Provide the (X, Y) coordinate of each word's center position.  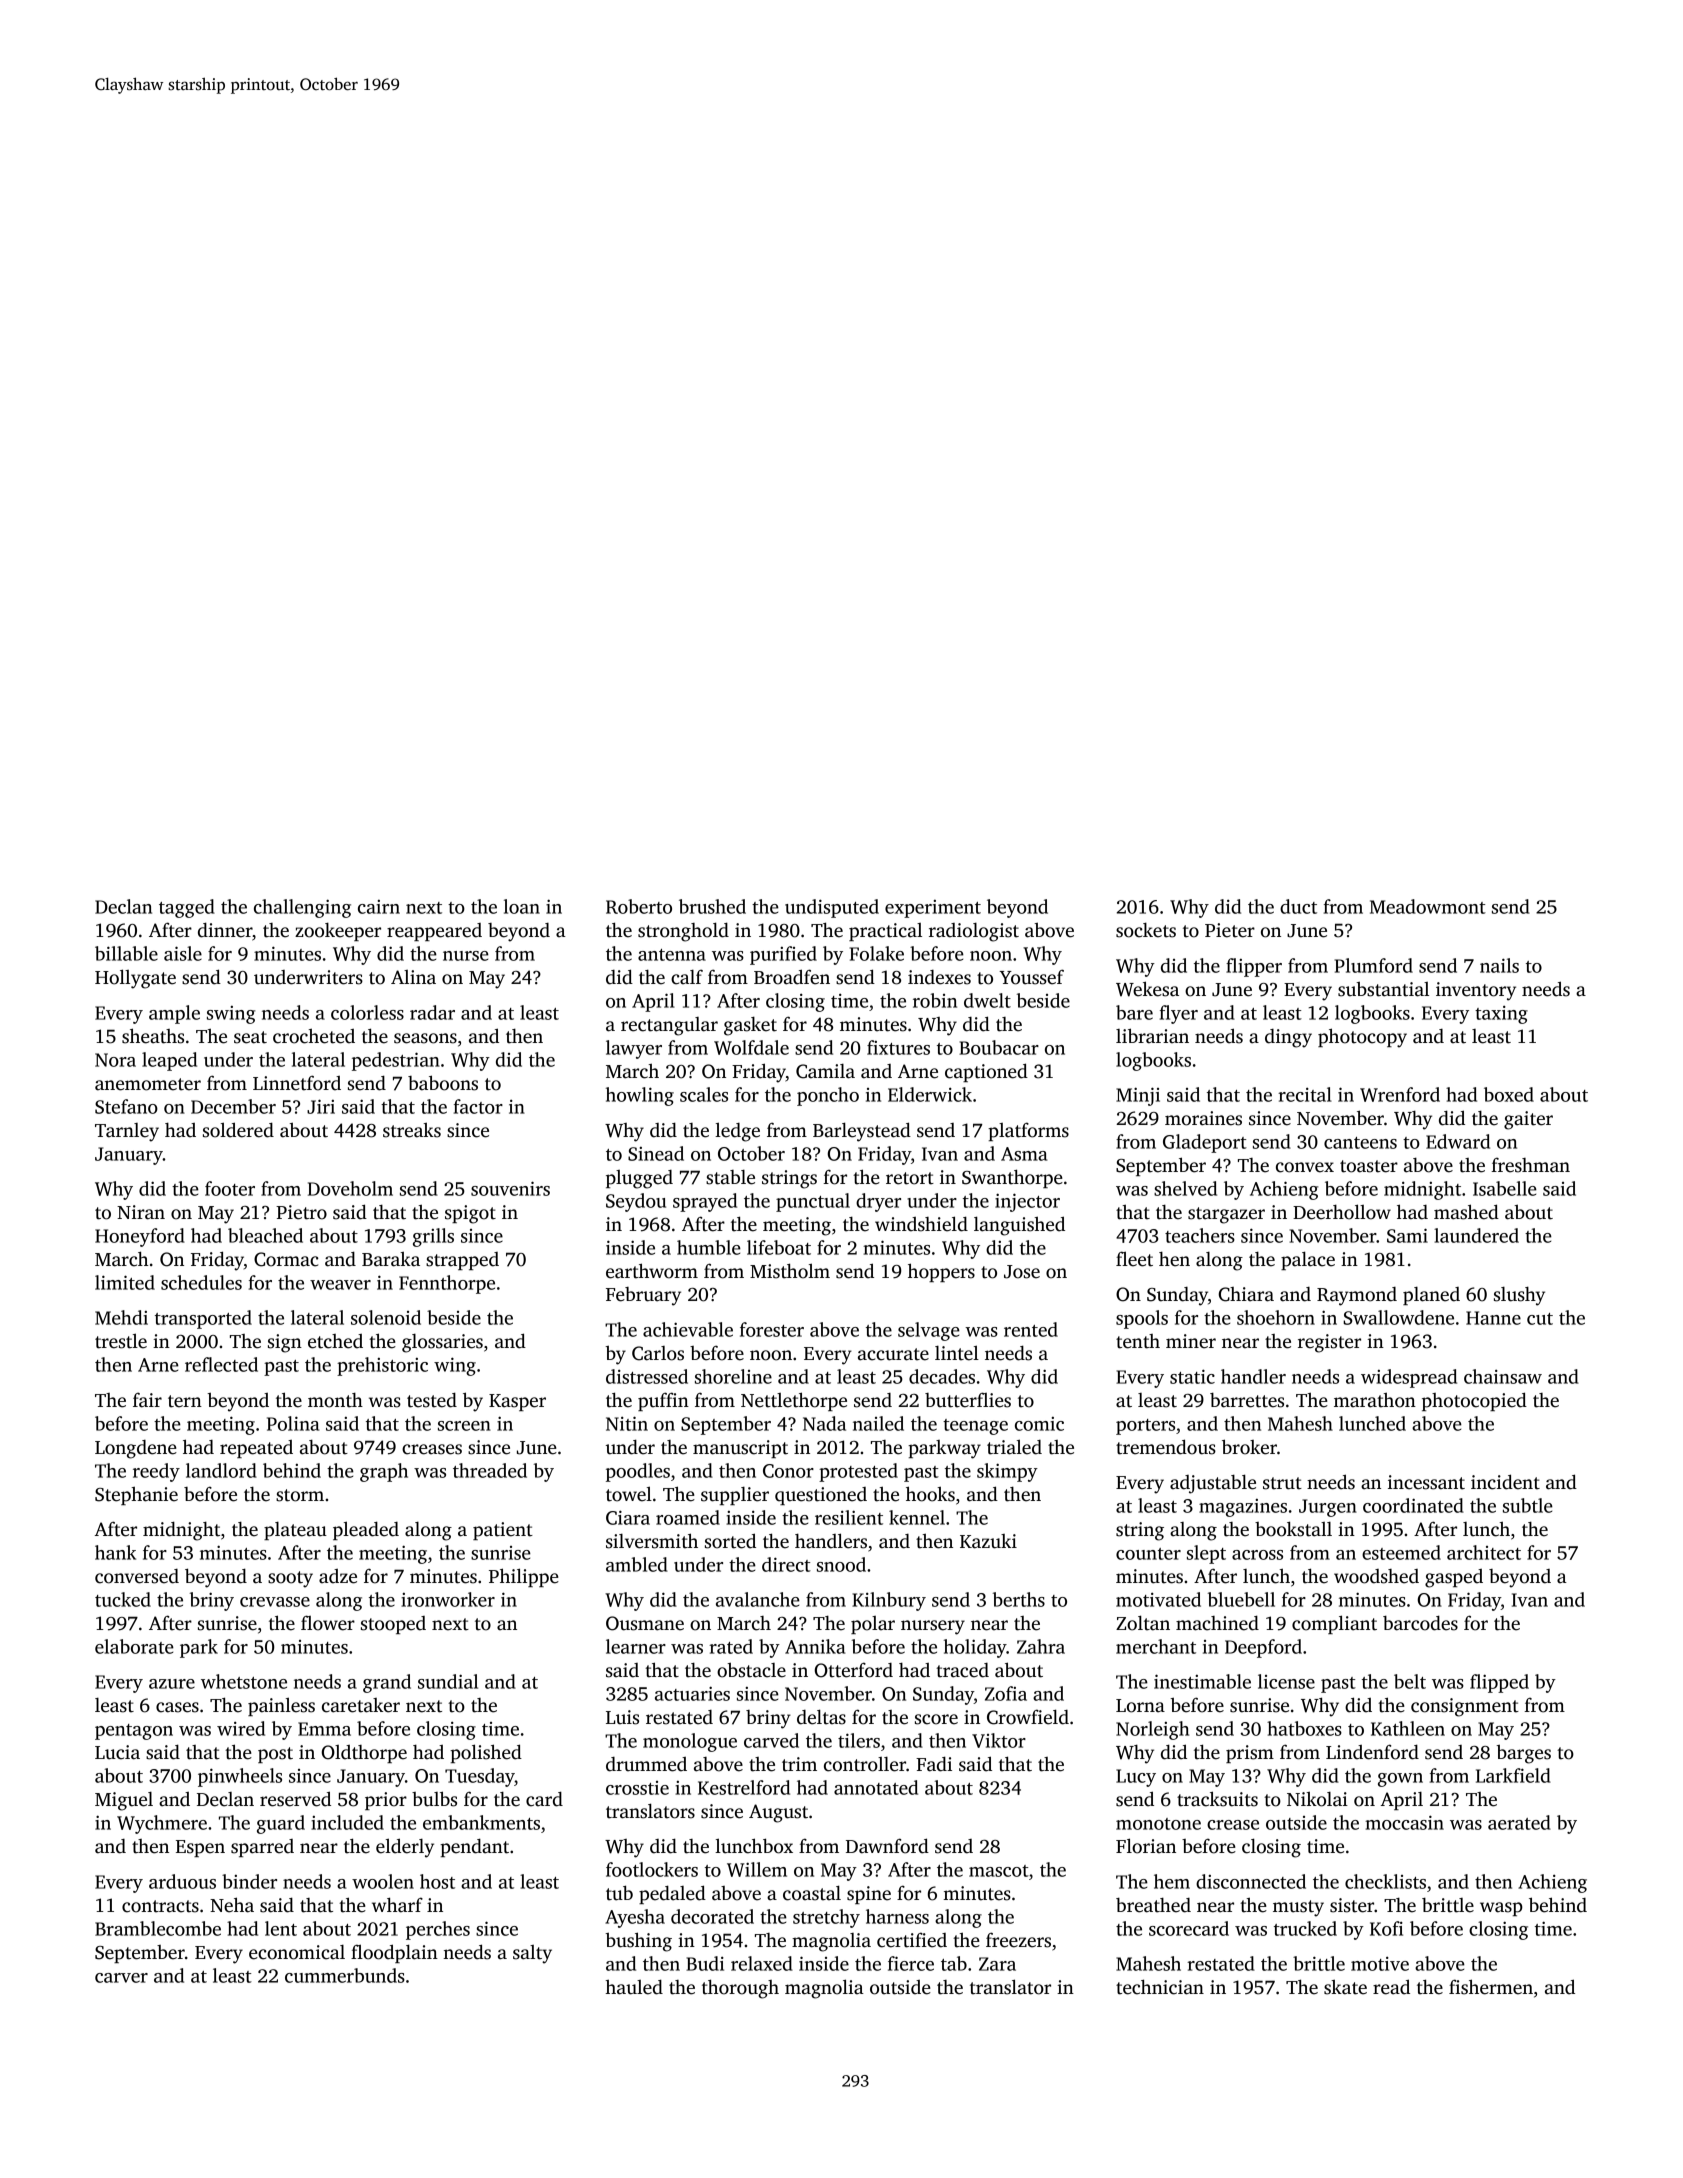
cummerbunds (345, 1975)
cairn (379, 907)
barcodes (1420, 1623)
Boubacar (999, 1047)
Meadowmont (1428, 906)
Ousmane (645, 1623)
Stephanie (136, 1495)
